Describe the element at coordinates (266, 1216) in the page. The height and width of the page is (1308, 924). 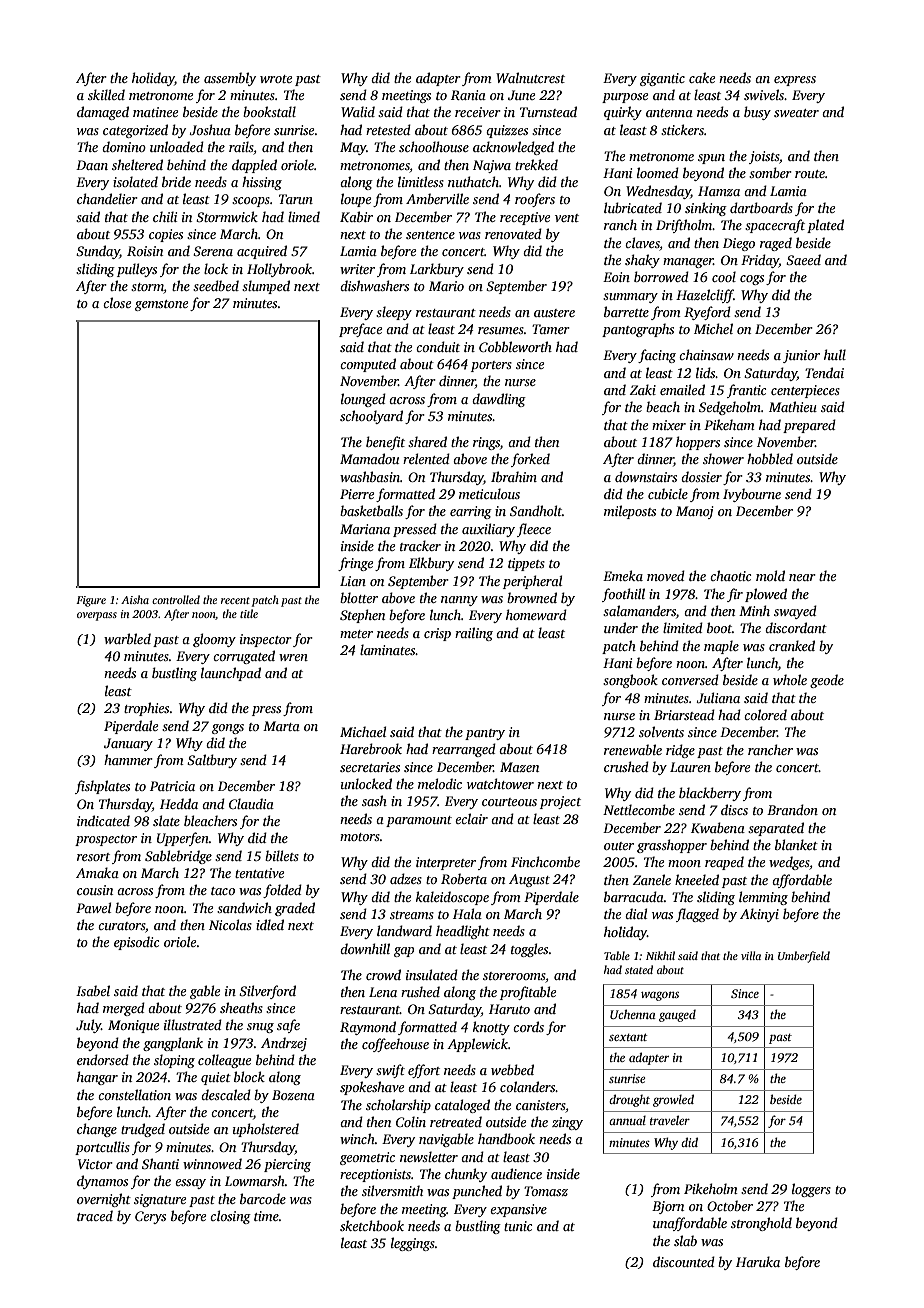
I see `time` at that location.
